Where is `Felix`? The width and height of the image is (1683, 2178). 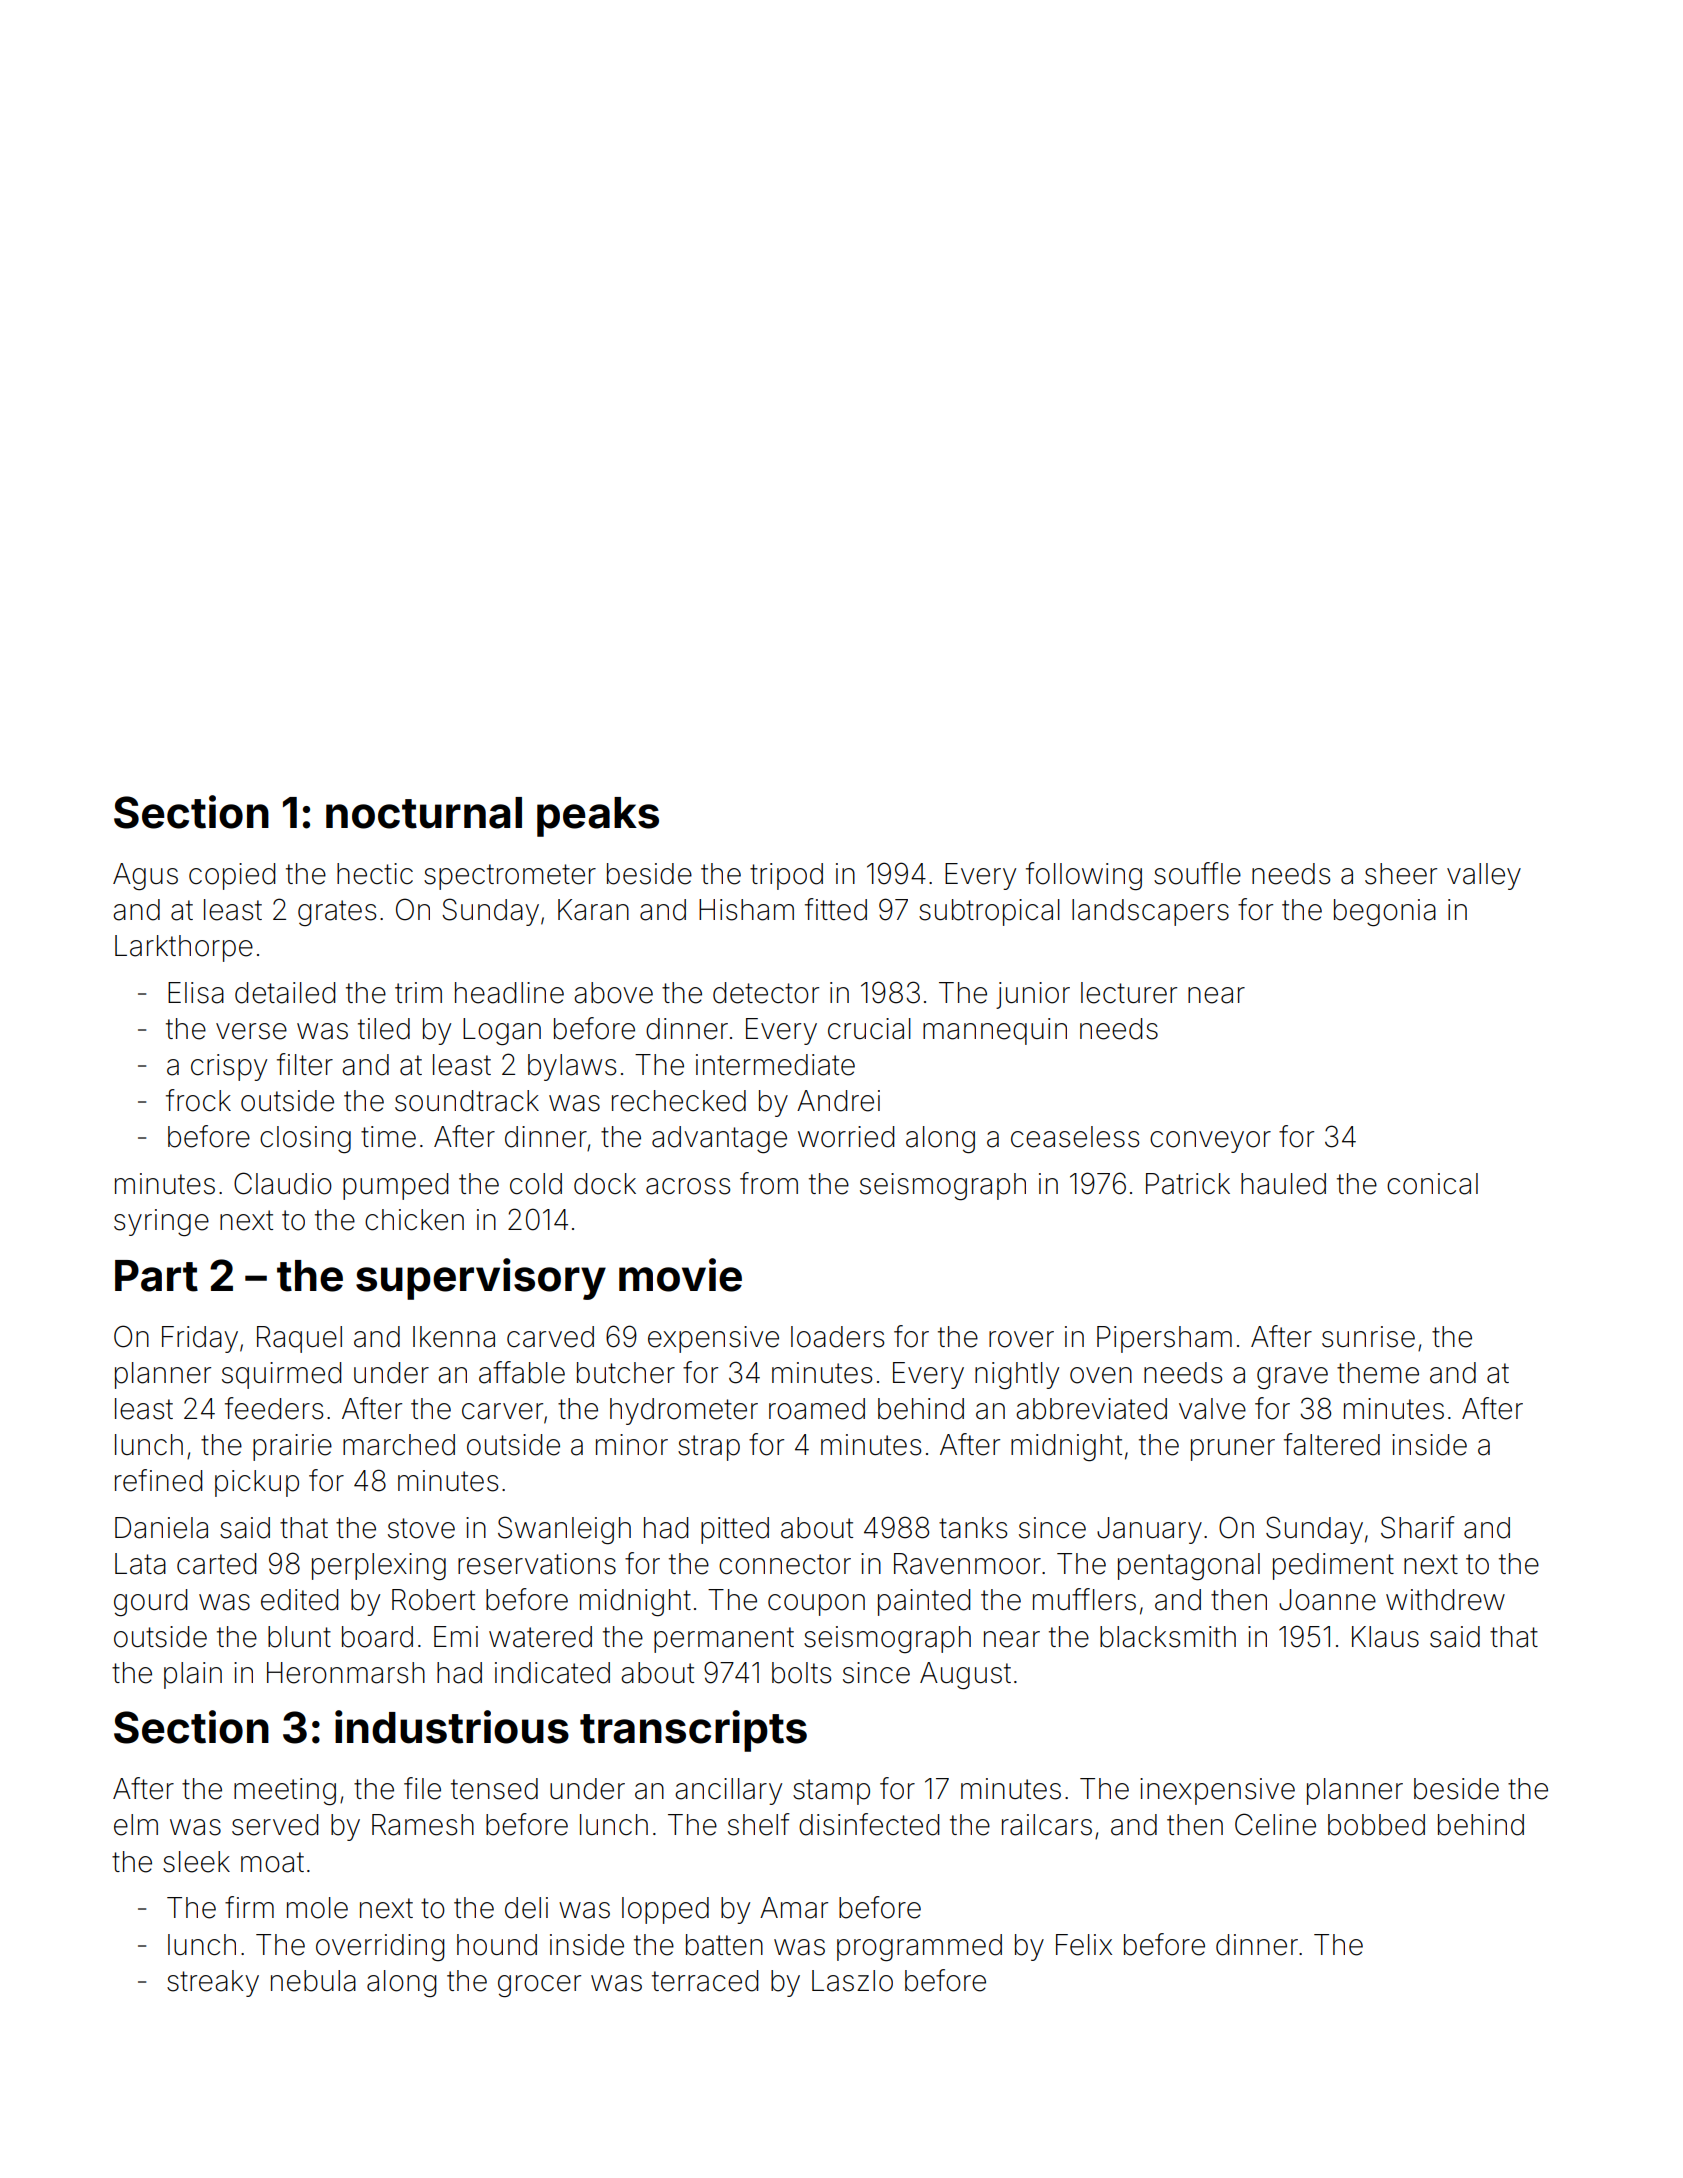
Felix is located at coordinates (1084, 1945).
